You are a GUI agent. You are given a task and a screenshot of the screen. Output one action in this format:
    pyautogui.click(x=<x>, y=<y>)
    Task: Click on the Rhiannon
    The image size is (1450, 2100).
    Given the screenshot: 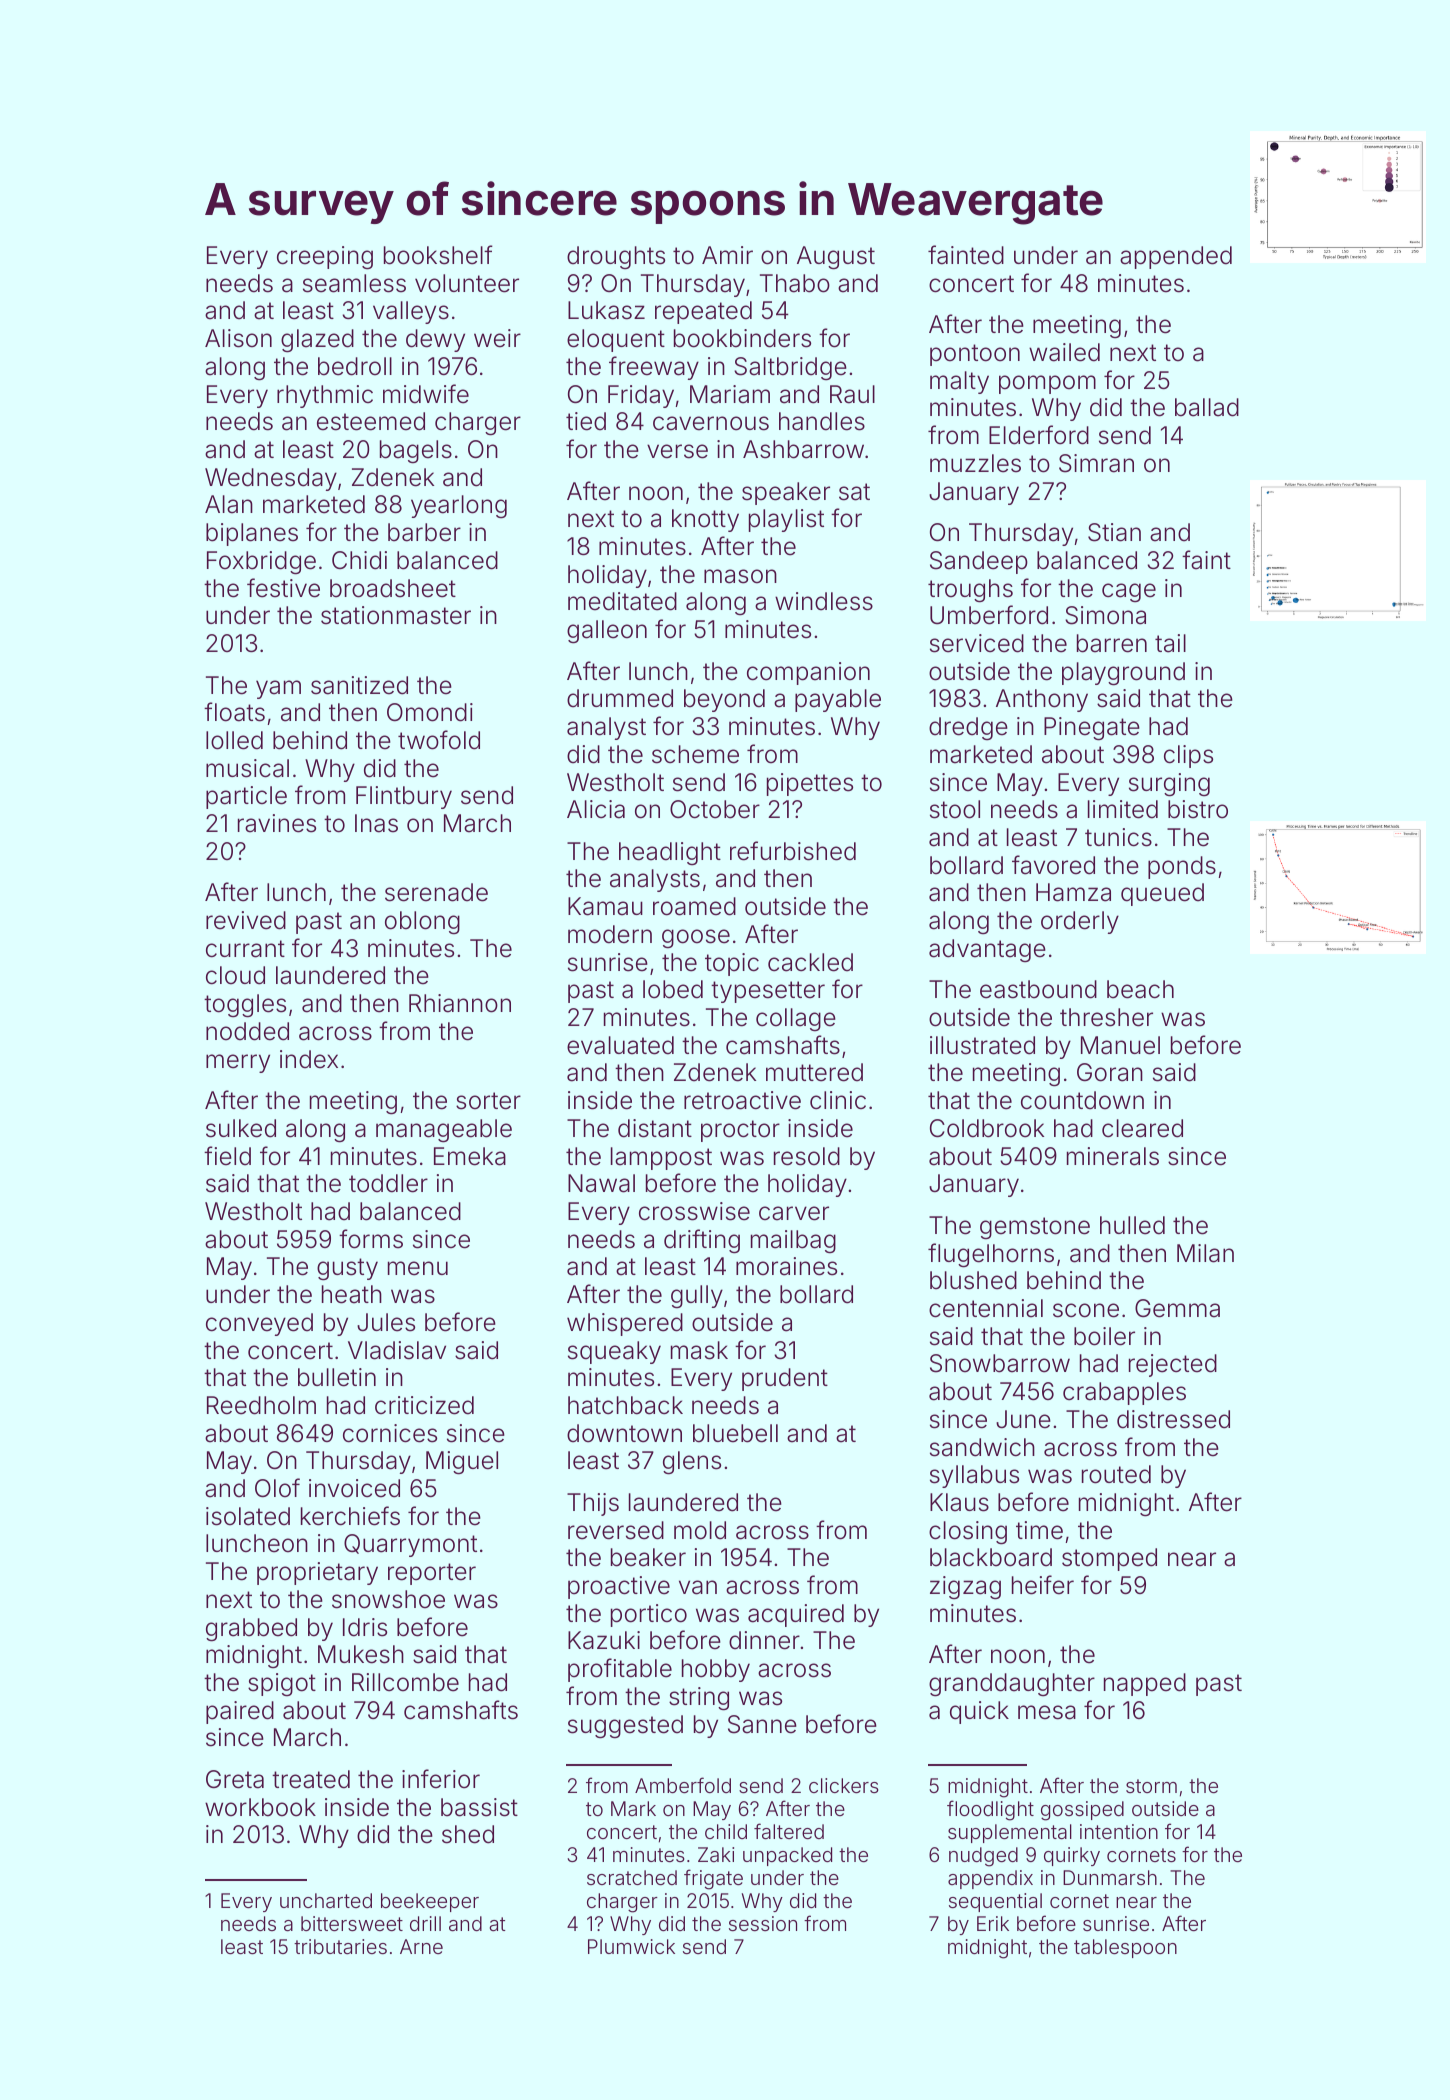 What is the action you would take?
    pyautogui.click(x=460, y=1003)
